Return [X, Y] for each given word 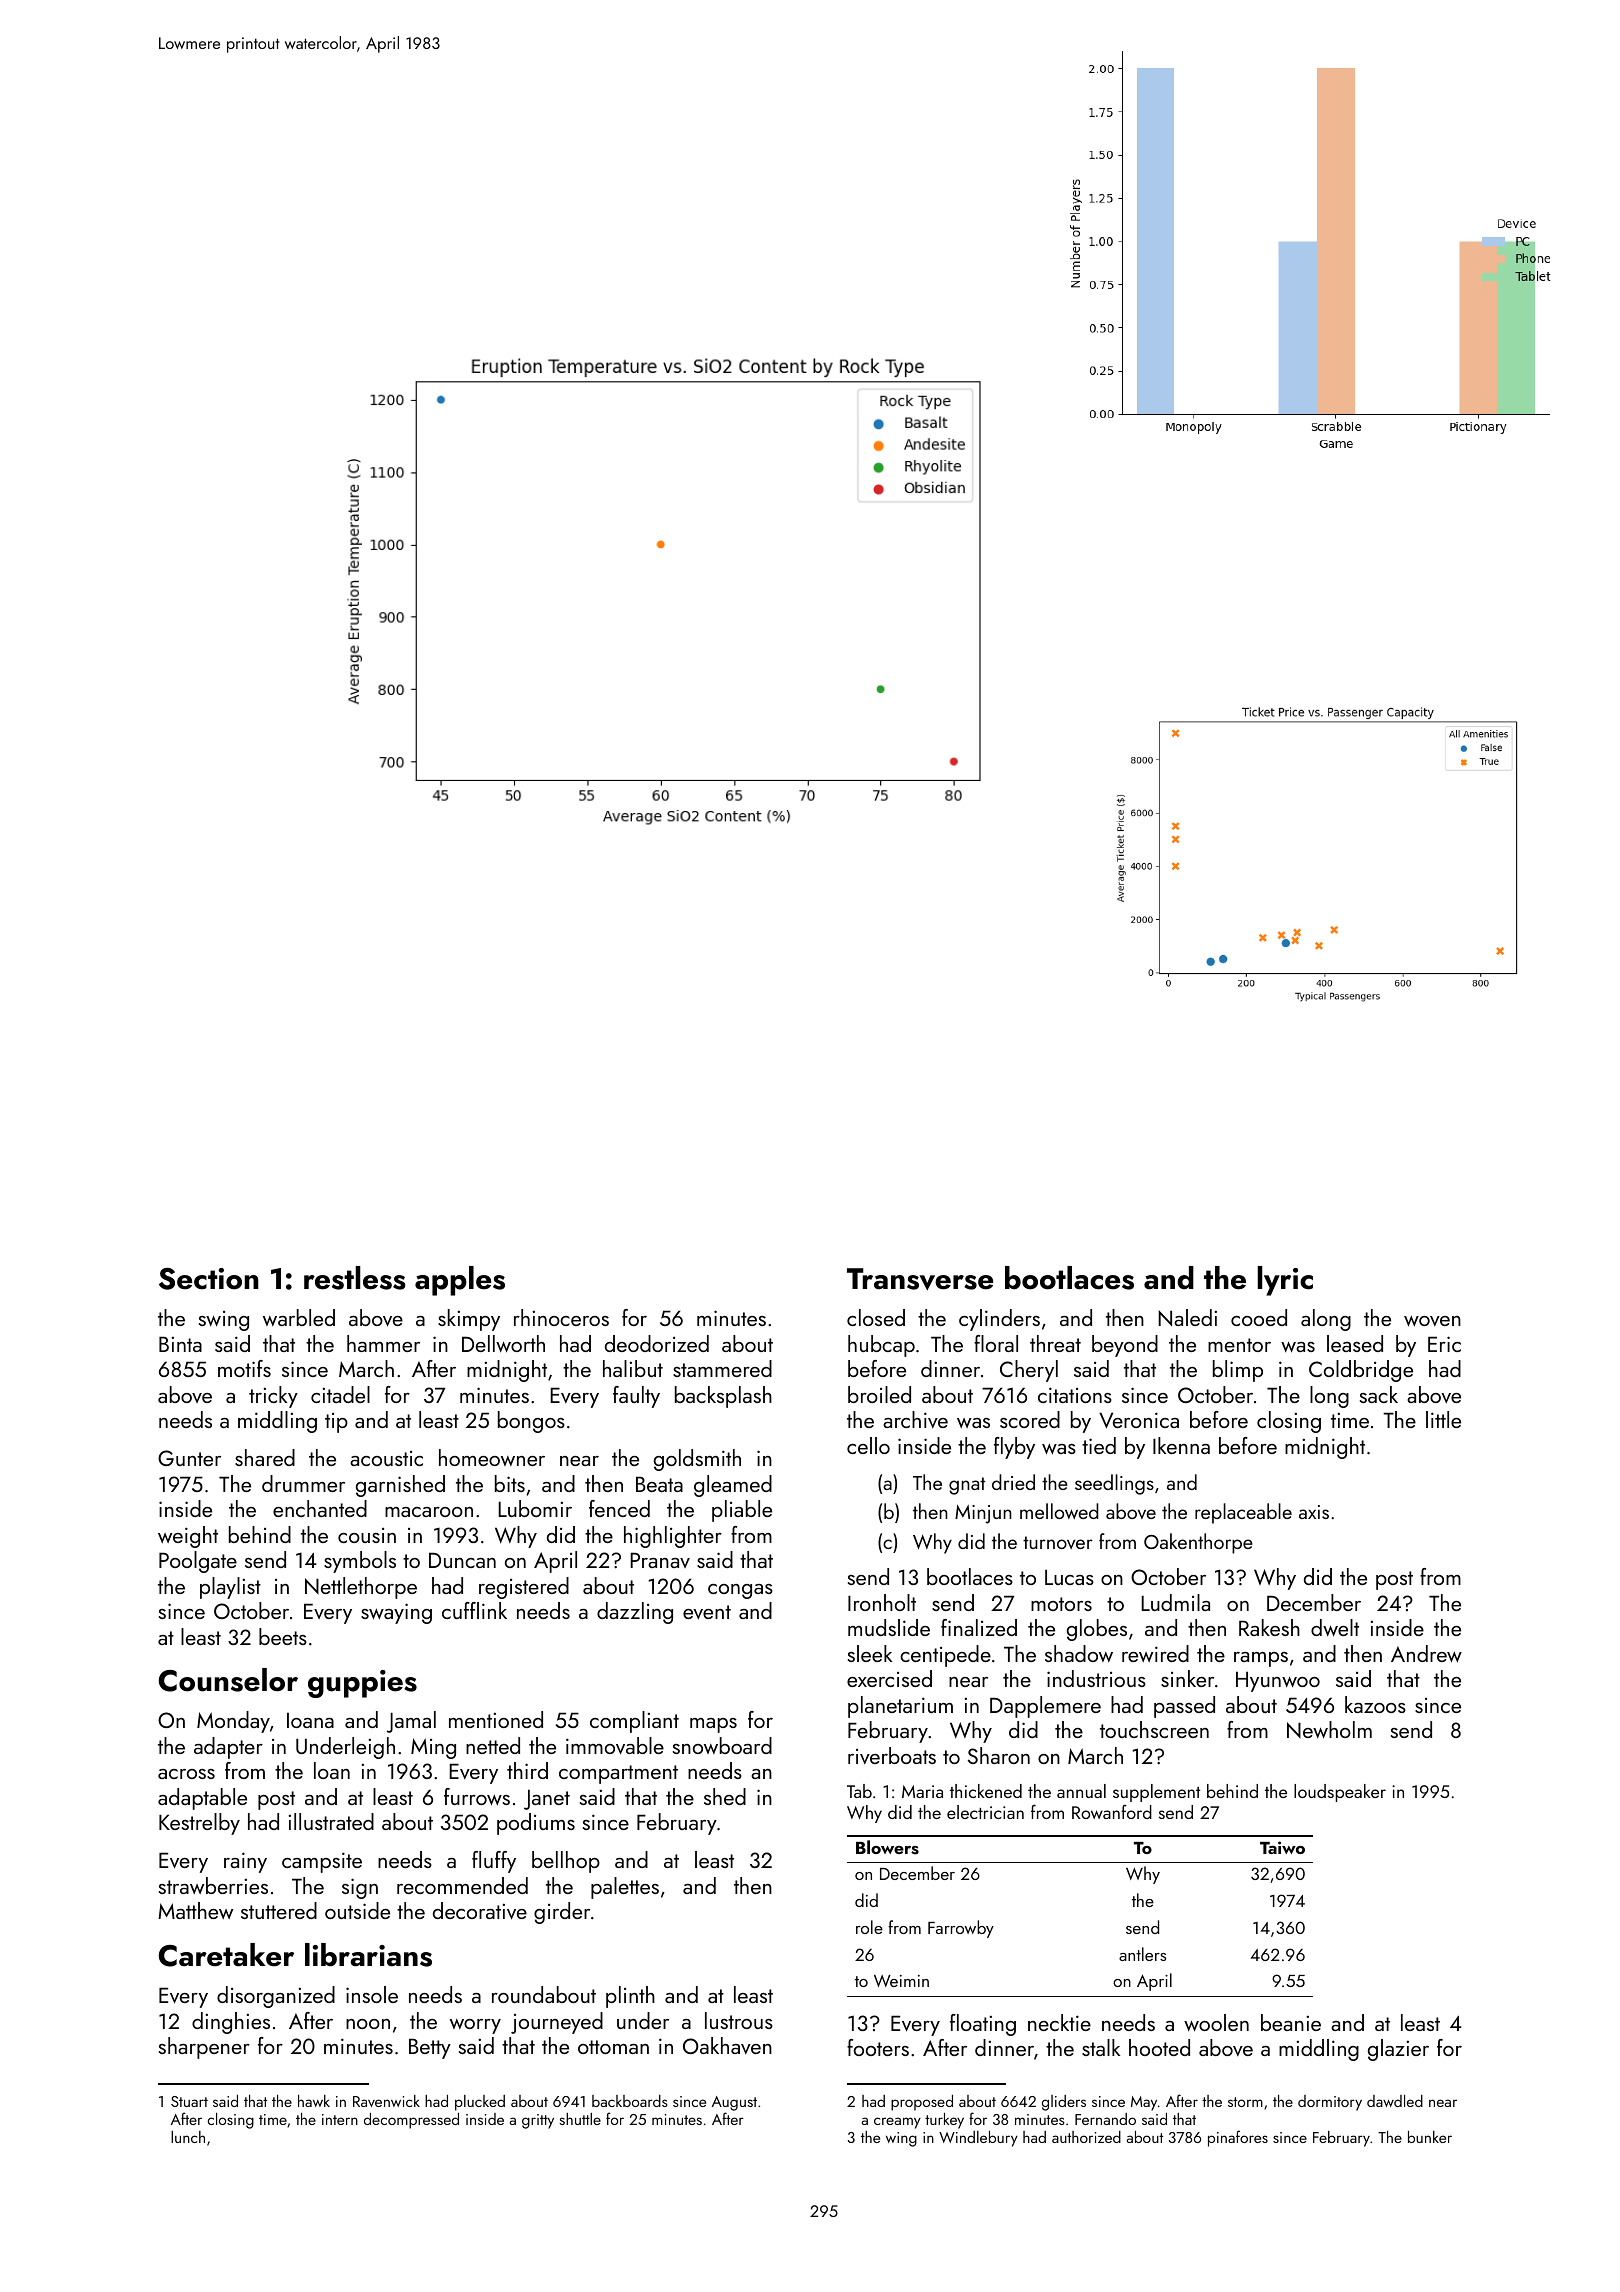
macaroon [429, 1512]
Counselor [228, 1680]
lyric [1285, 1281]
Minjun [983, 1514]
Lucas [1069, 1577]
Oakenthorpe [1198, 1543]
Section [209, 1279]
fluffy [494, 1862]
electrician [985, 1812]
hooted [1159, 2047]
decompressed [411, 2121]
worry [475, 2026]
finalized [979, 1627]
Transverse [920, 1279]
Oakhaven [727, 2045]
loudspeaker [1340, 1793]
